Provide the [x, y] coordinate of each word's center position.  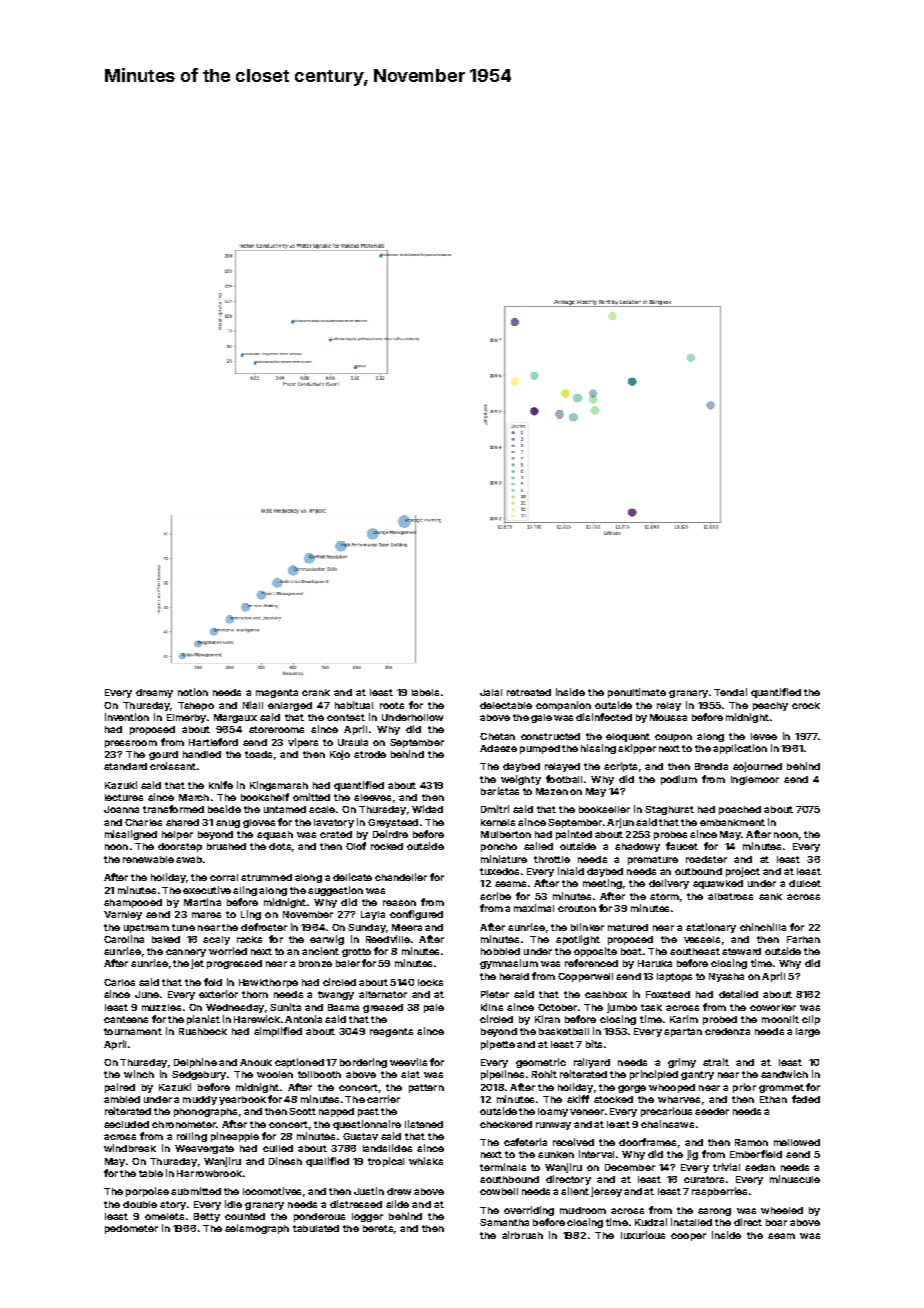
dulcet [805, 883]
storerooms [276, 729]
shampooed [133, 903]
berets [378, 1228]
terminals [503, 1167]
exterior [218, 994]
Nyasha [726, 977]
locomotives [272, 1191]
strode [370, 754]
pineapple [235, 1137]
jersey [606, 1192]
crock [806, 705]
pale [434, 1008]
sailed [538, 846]
